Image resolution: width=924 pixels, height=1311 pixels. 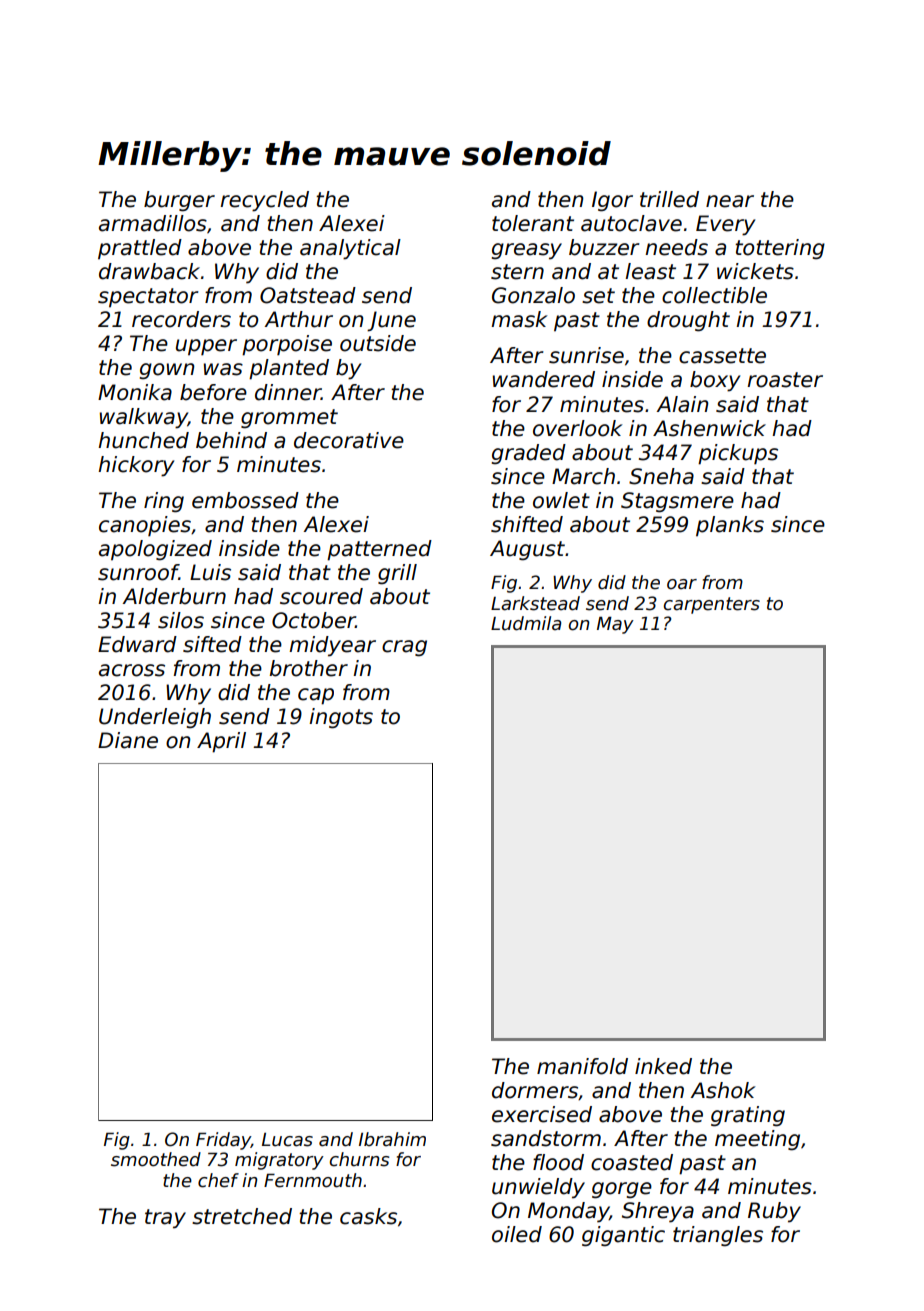 What do you see at coordinates (242, 1216) in the screenshot?
I see `stretched` at bounding box center [242, 1216].
